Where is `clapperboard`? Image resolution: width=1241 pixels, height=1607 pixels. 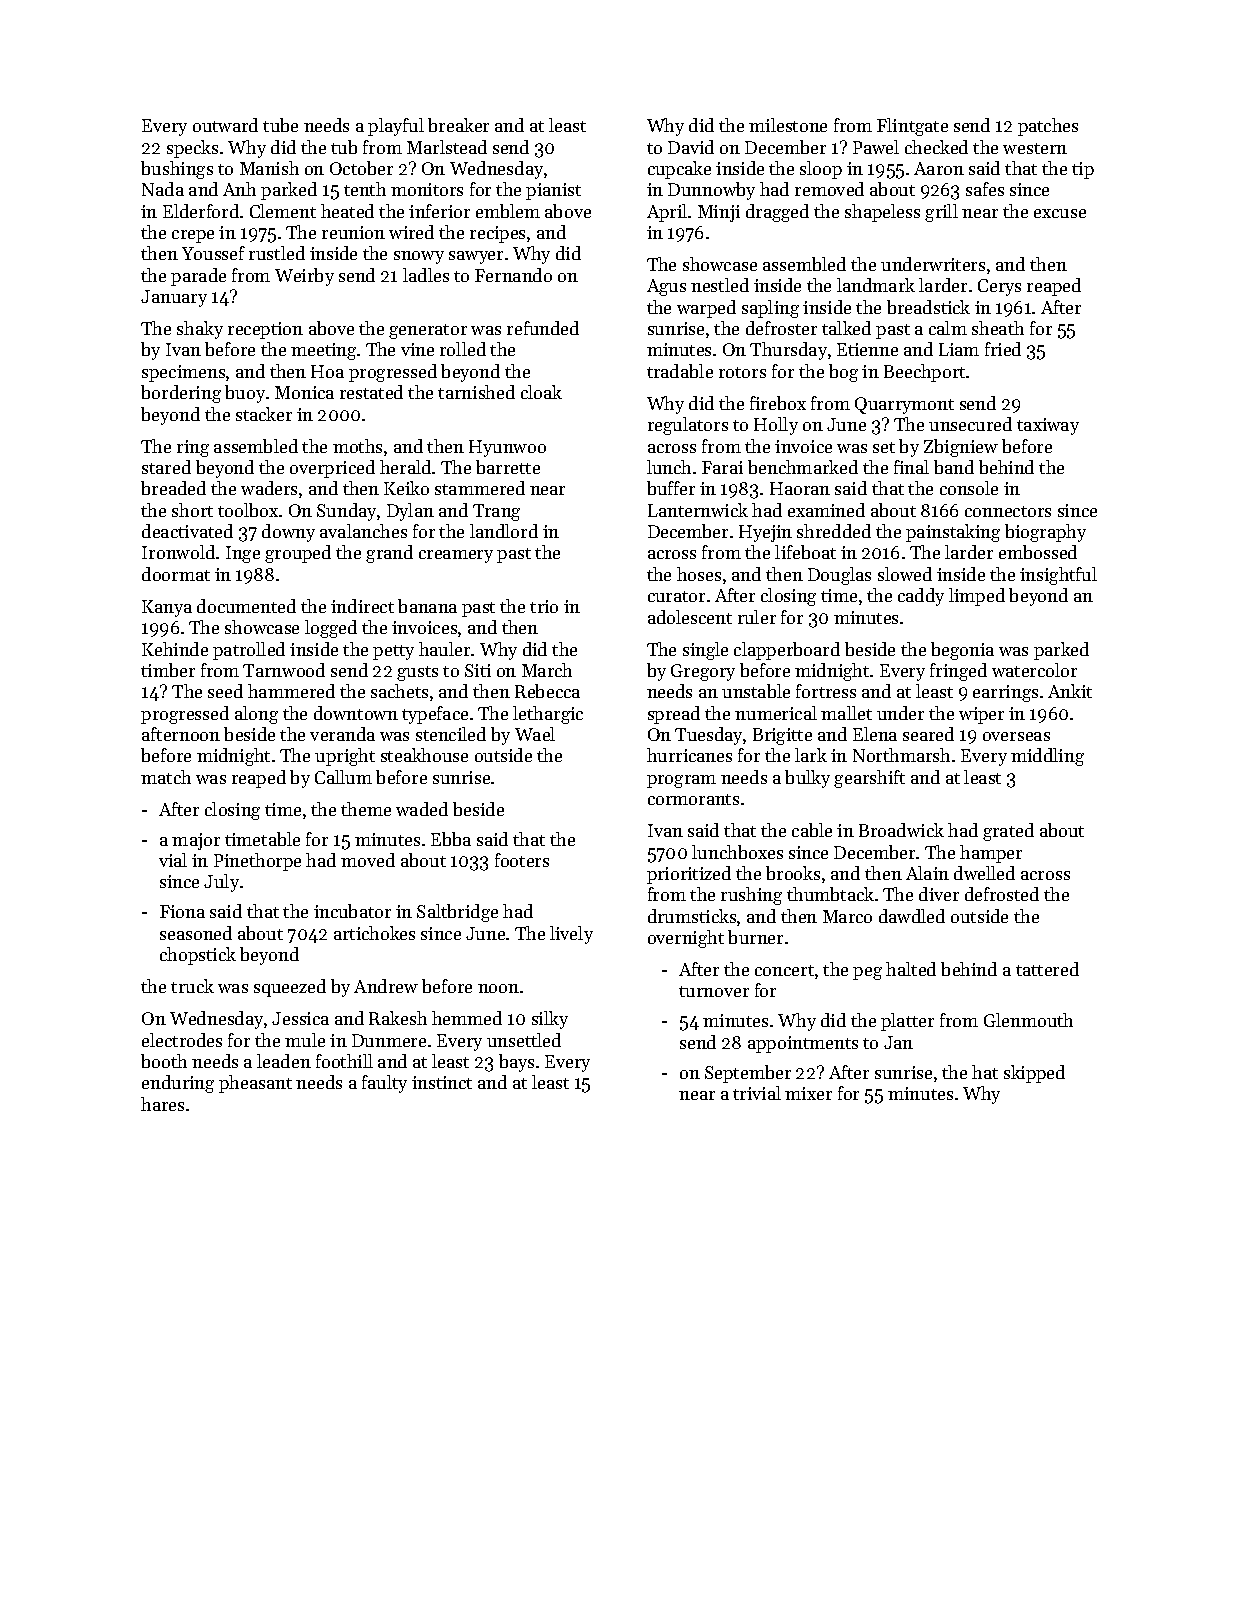 clapperboard is located at coordinates (787, 651).
